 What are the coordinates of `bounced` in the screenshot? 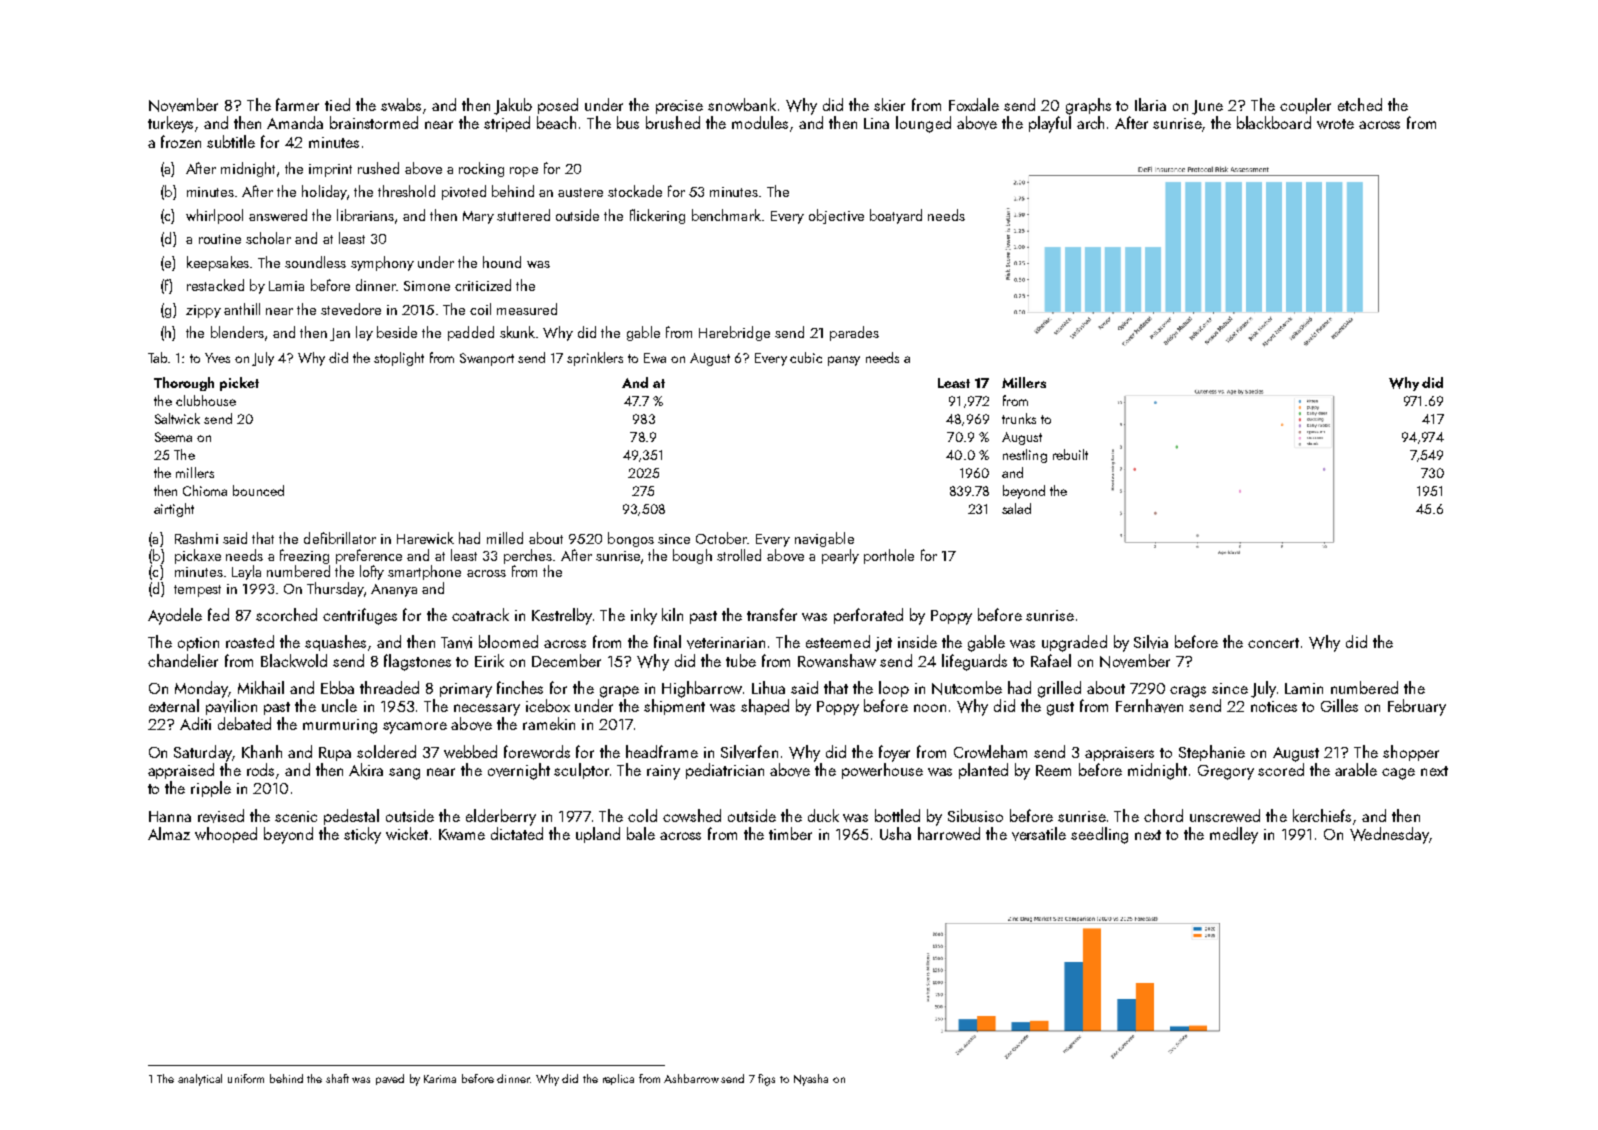 It's located at (258, 490).
